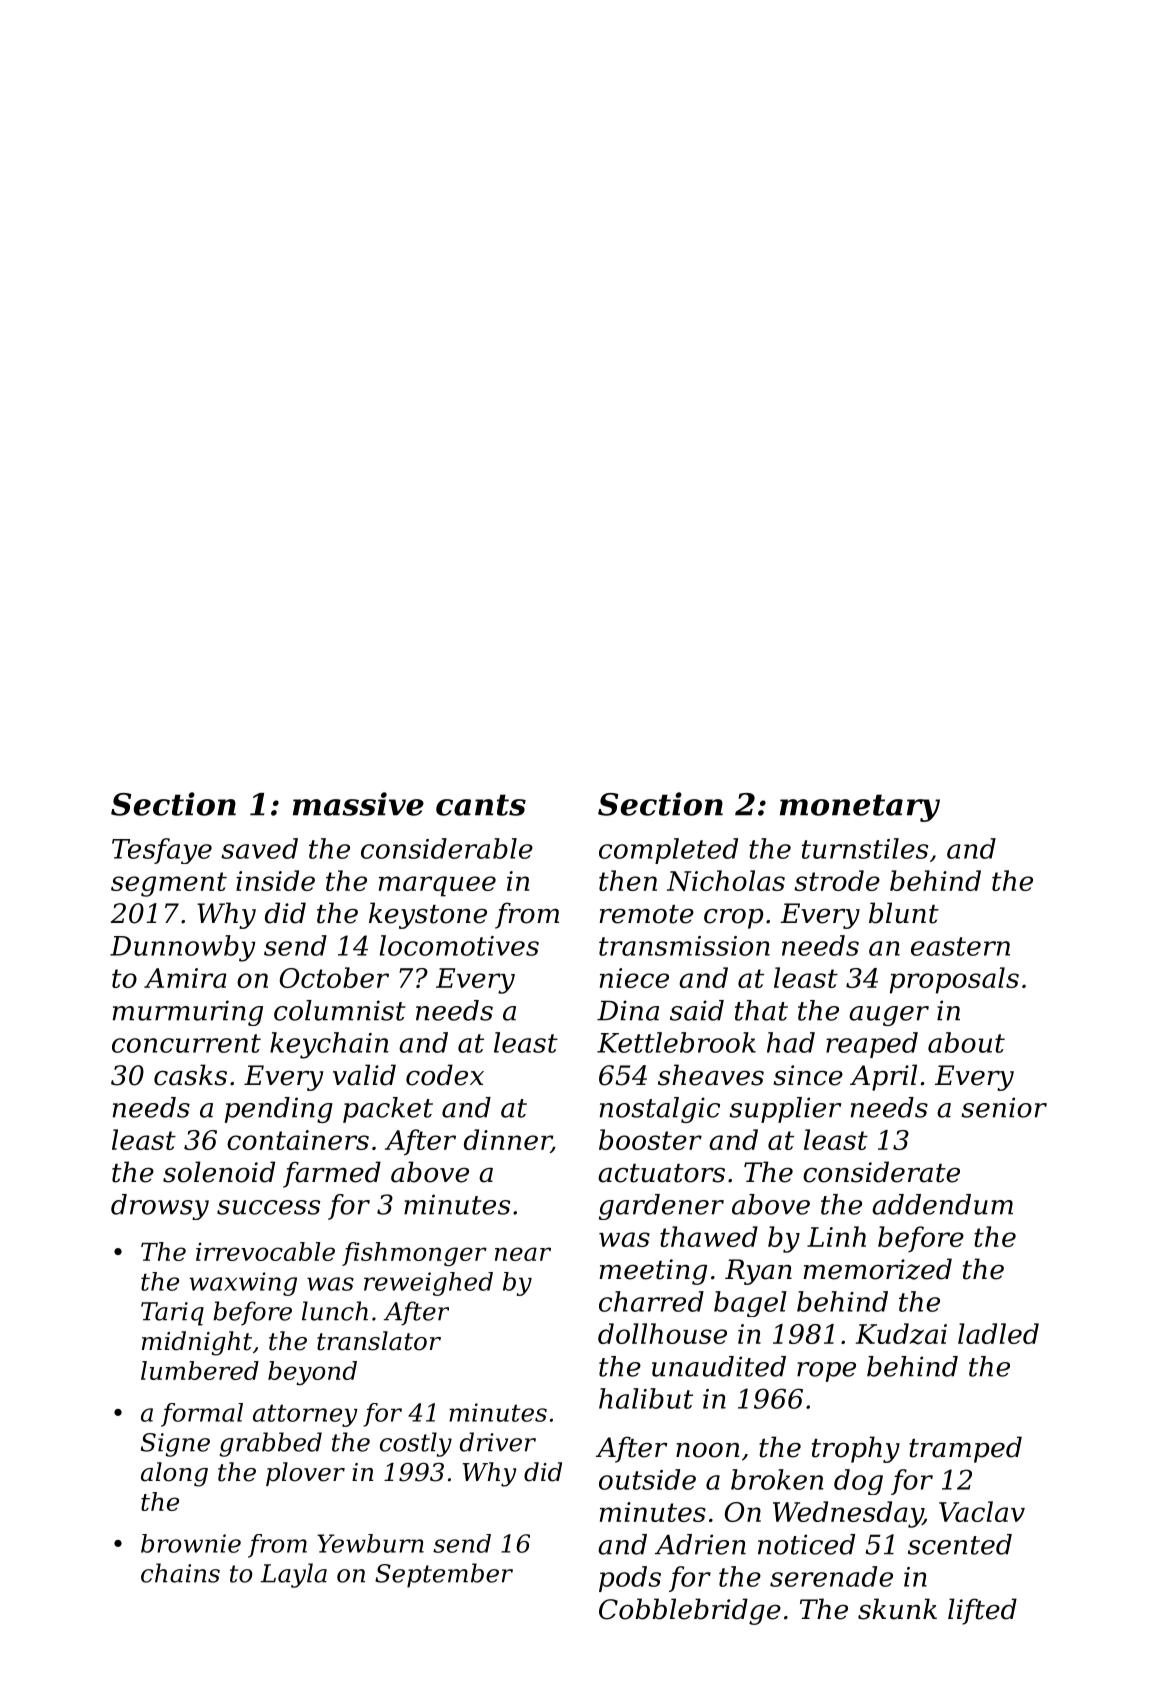 Image resolution: width=1164 pixels, height=1685 pixels. Describe the element at coordinates (942, 1204) in the screenshot. I see `addendum` at that location.
